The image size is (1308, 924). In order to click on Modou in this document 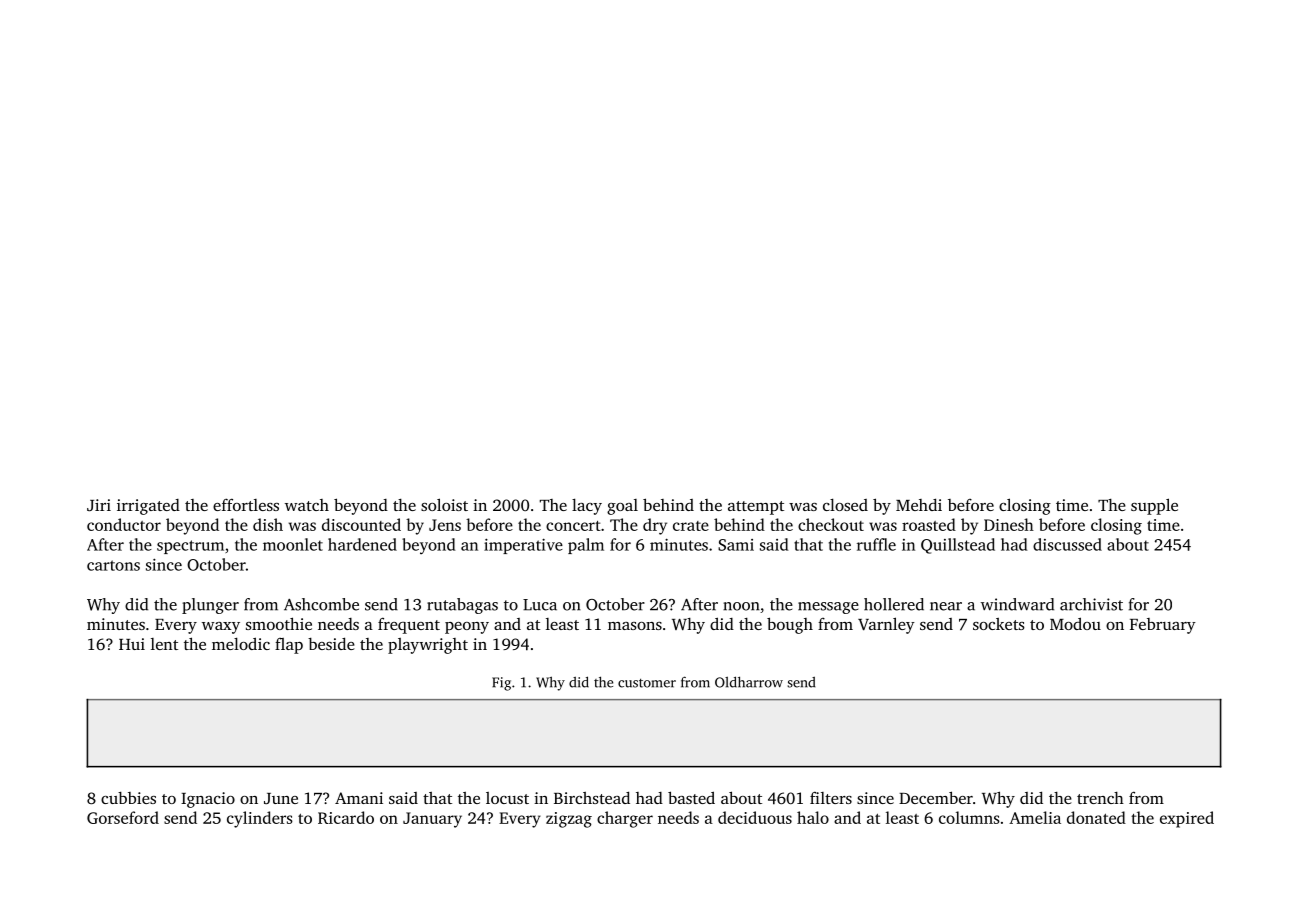, I will do `click(1075, 623)`.
